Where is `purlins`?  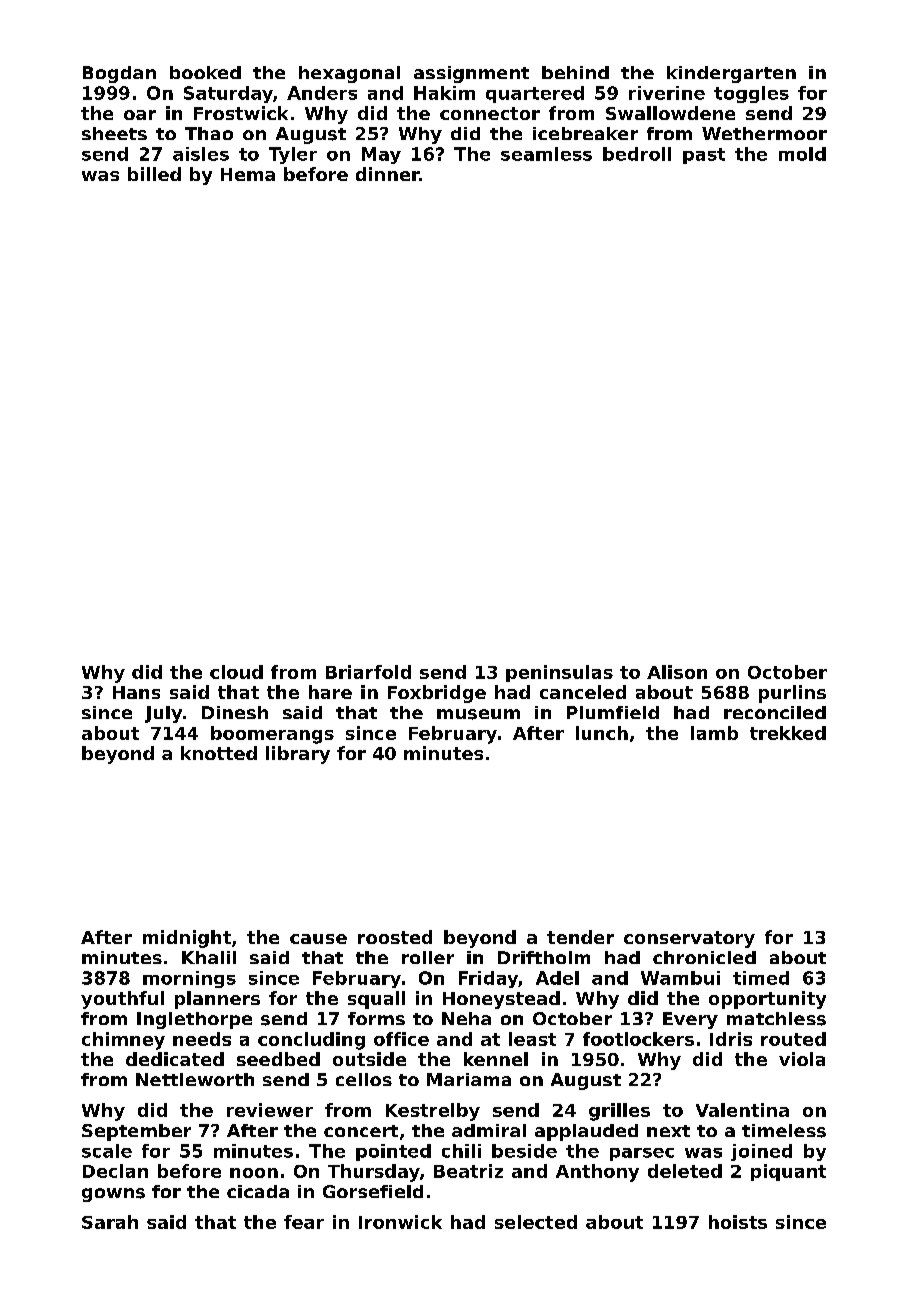 purlins is located at coordinates (792, 694).
